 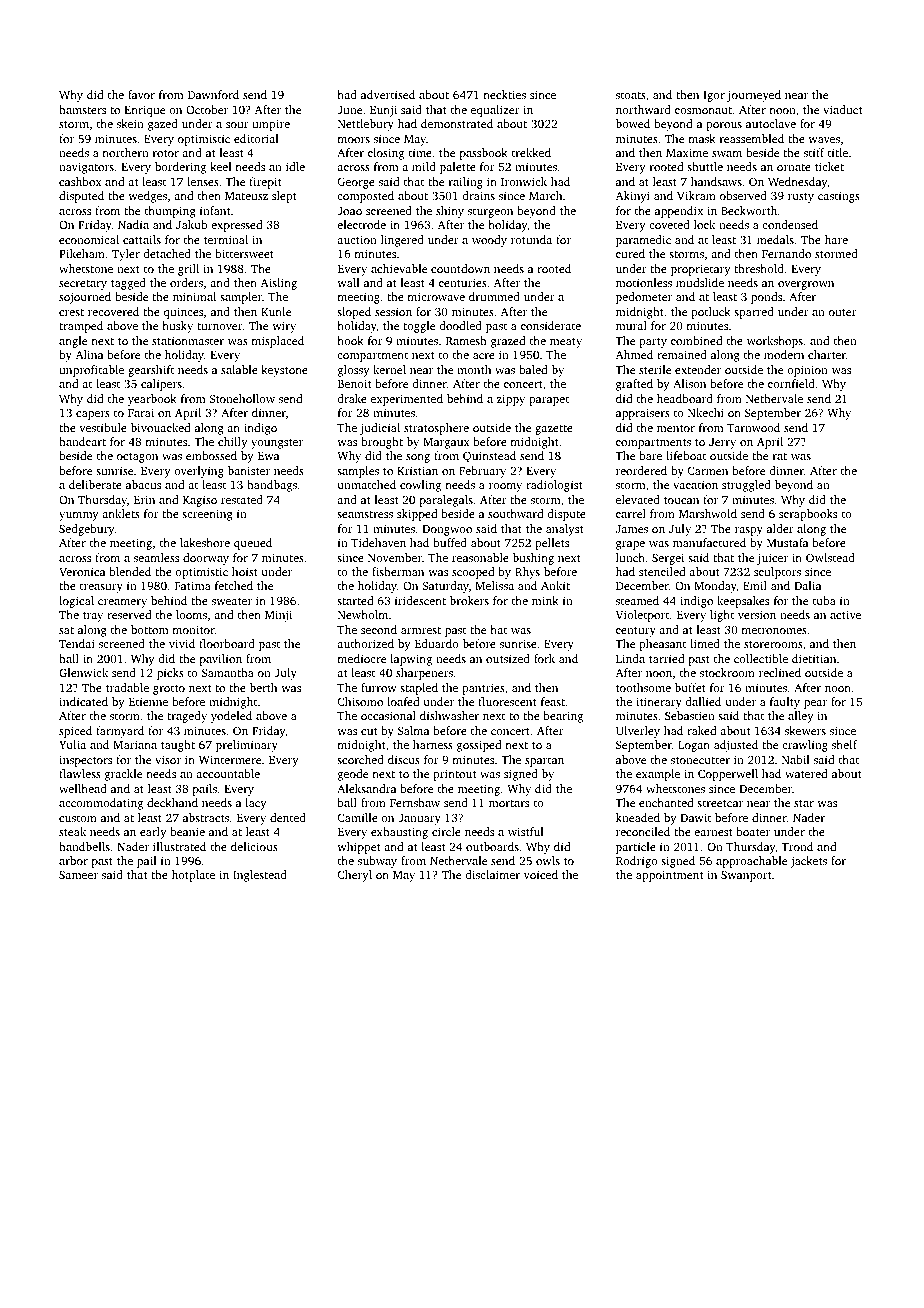 I want to click on baled, so click(x=533, y=369).
